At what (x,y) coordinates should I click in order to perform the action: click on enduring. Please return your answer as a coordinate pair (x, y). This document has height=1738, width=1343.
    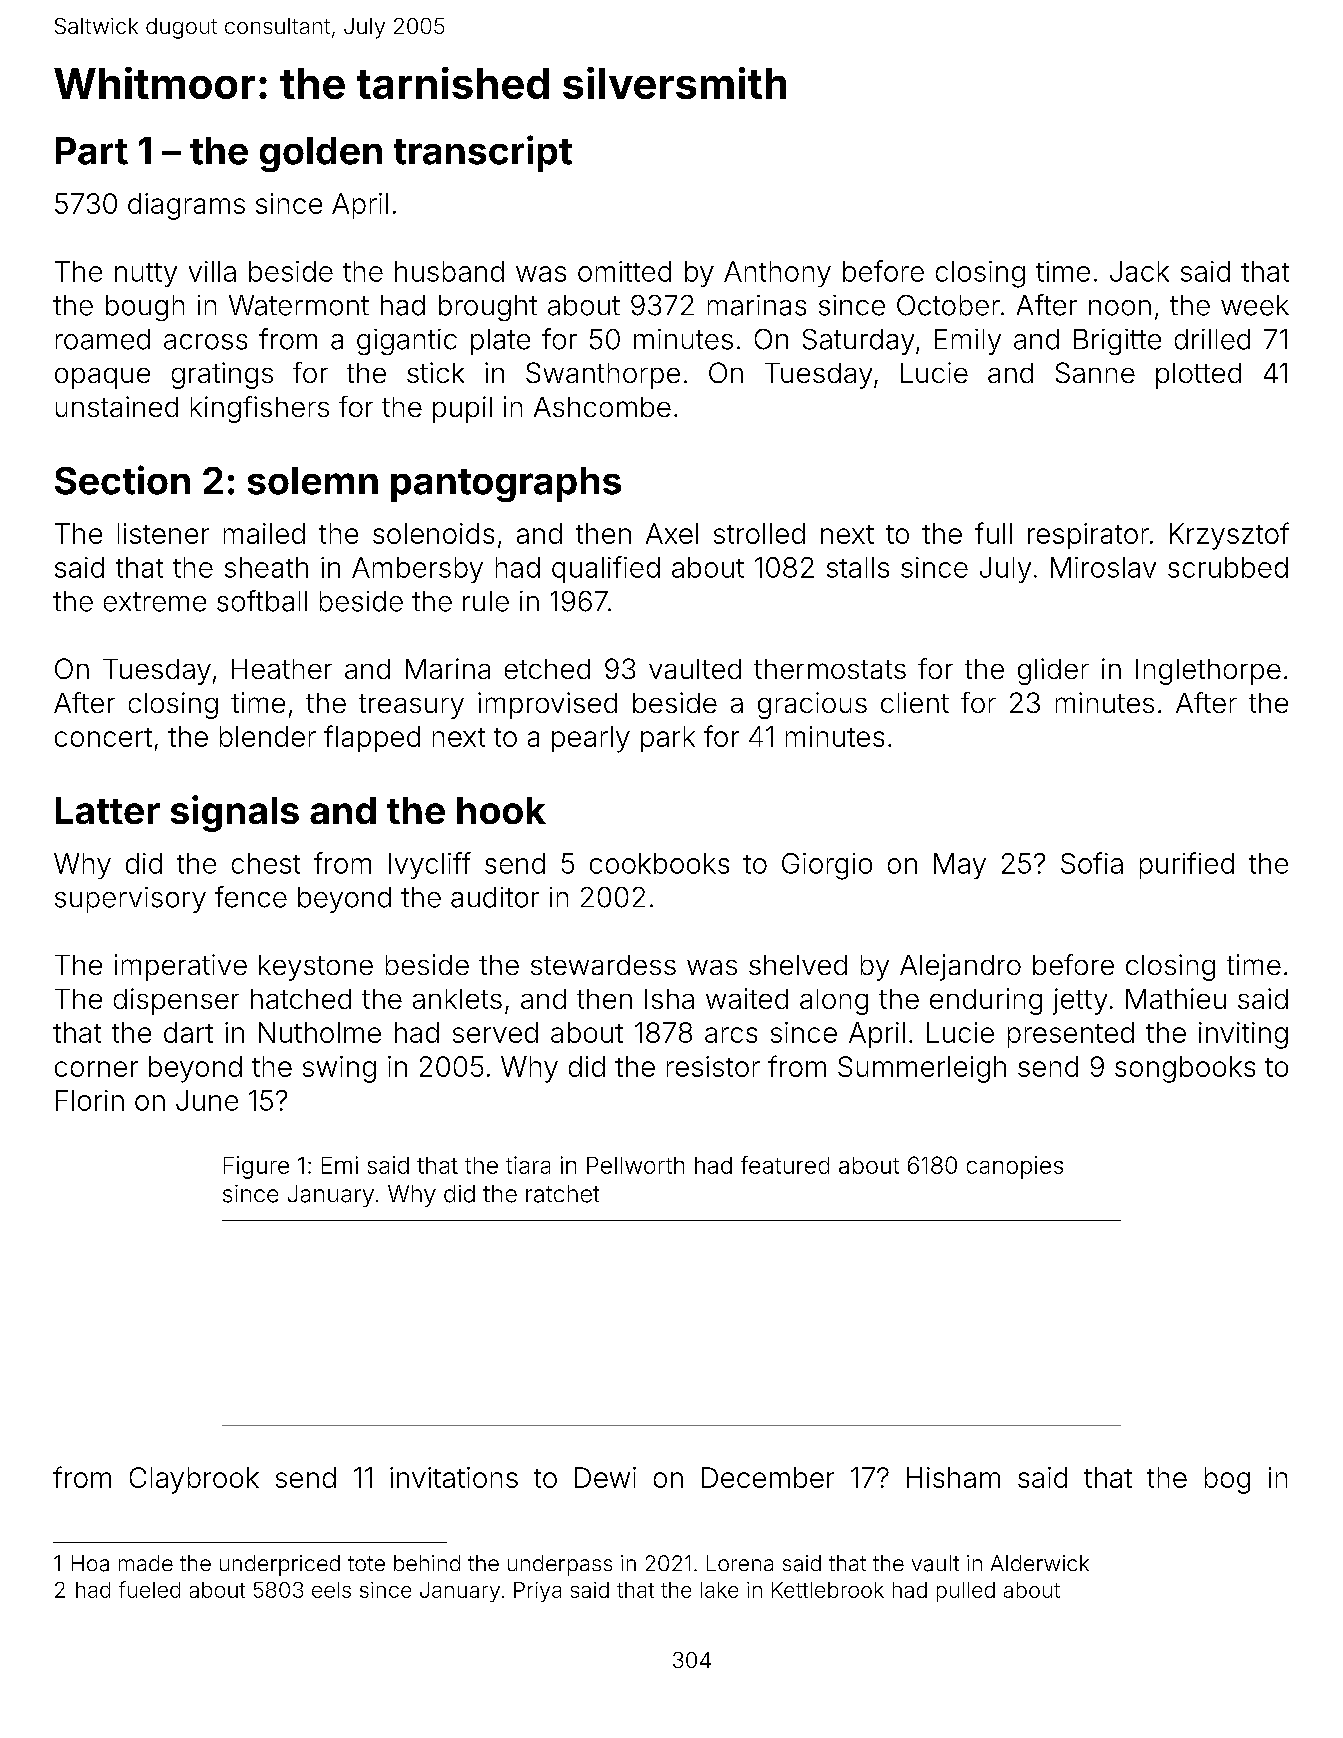
    Looking at the image, I should click on (986, 1001).
